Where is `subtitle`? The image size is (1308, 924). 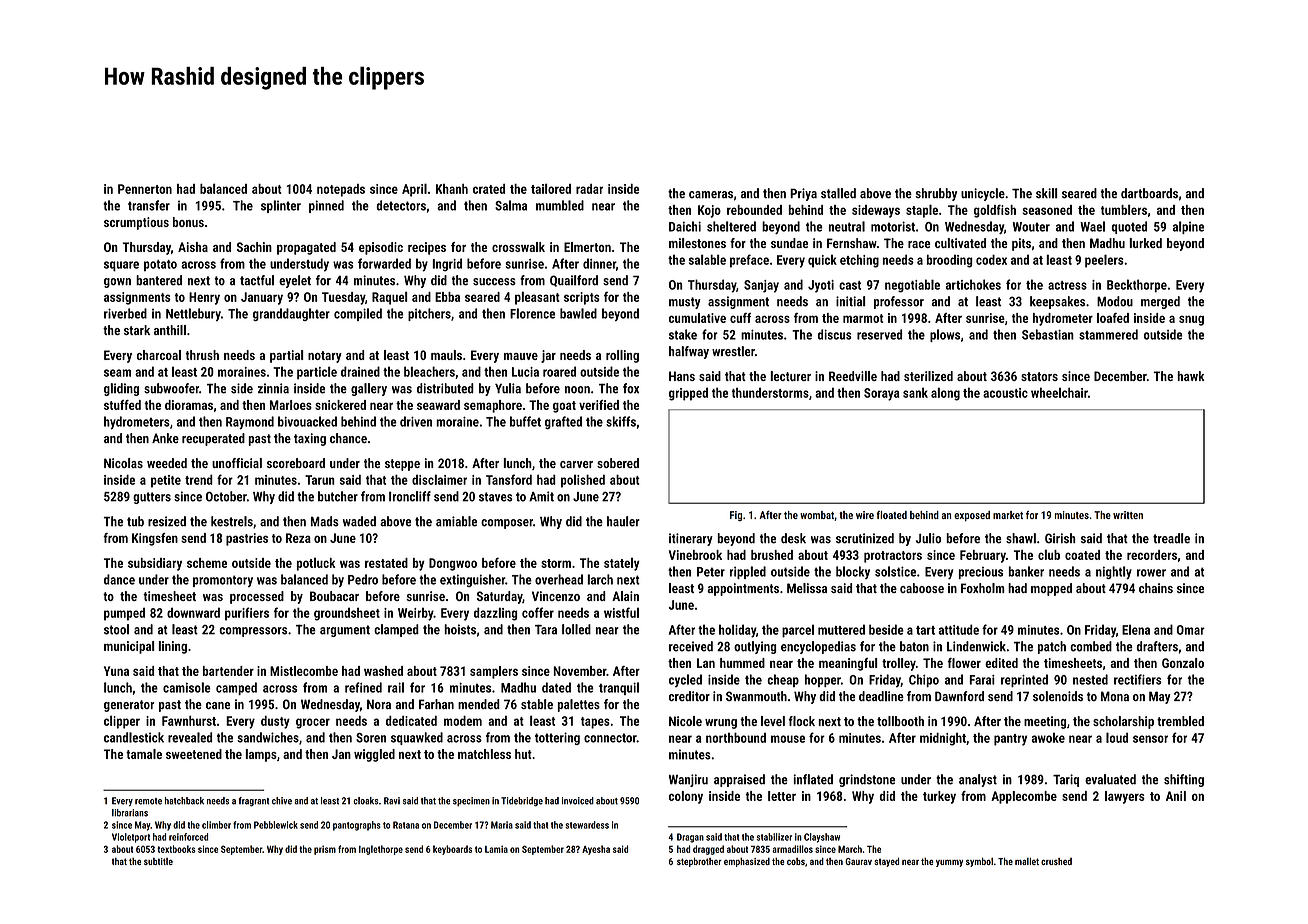
subtitle is located at coordinates (158, 861).
